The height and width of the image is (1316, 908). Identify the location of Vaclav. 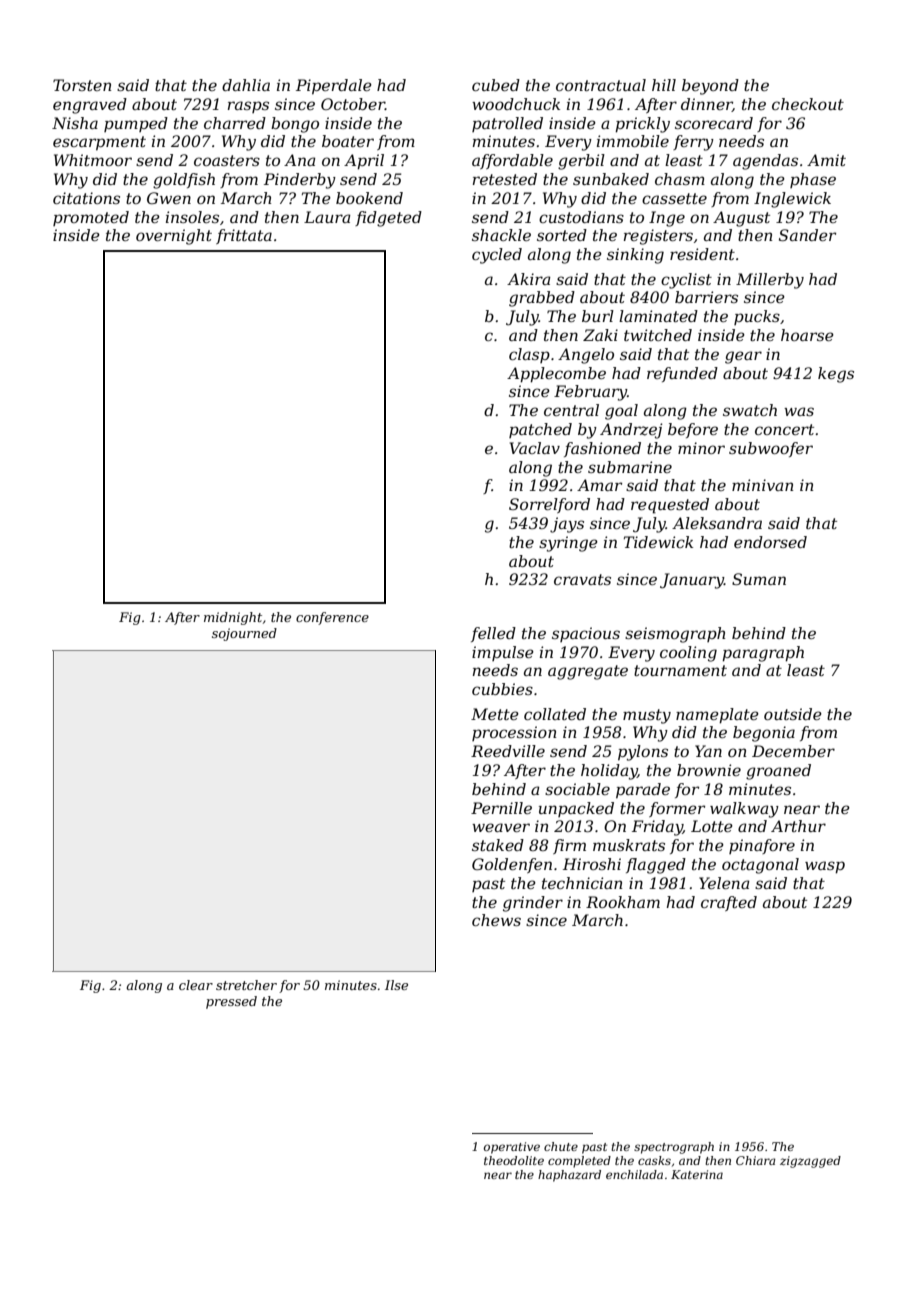
(535, 448).
